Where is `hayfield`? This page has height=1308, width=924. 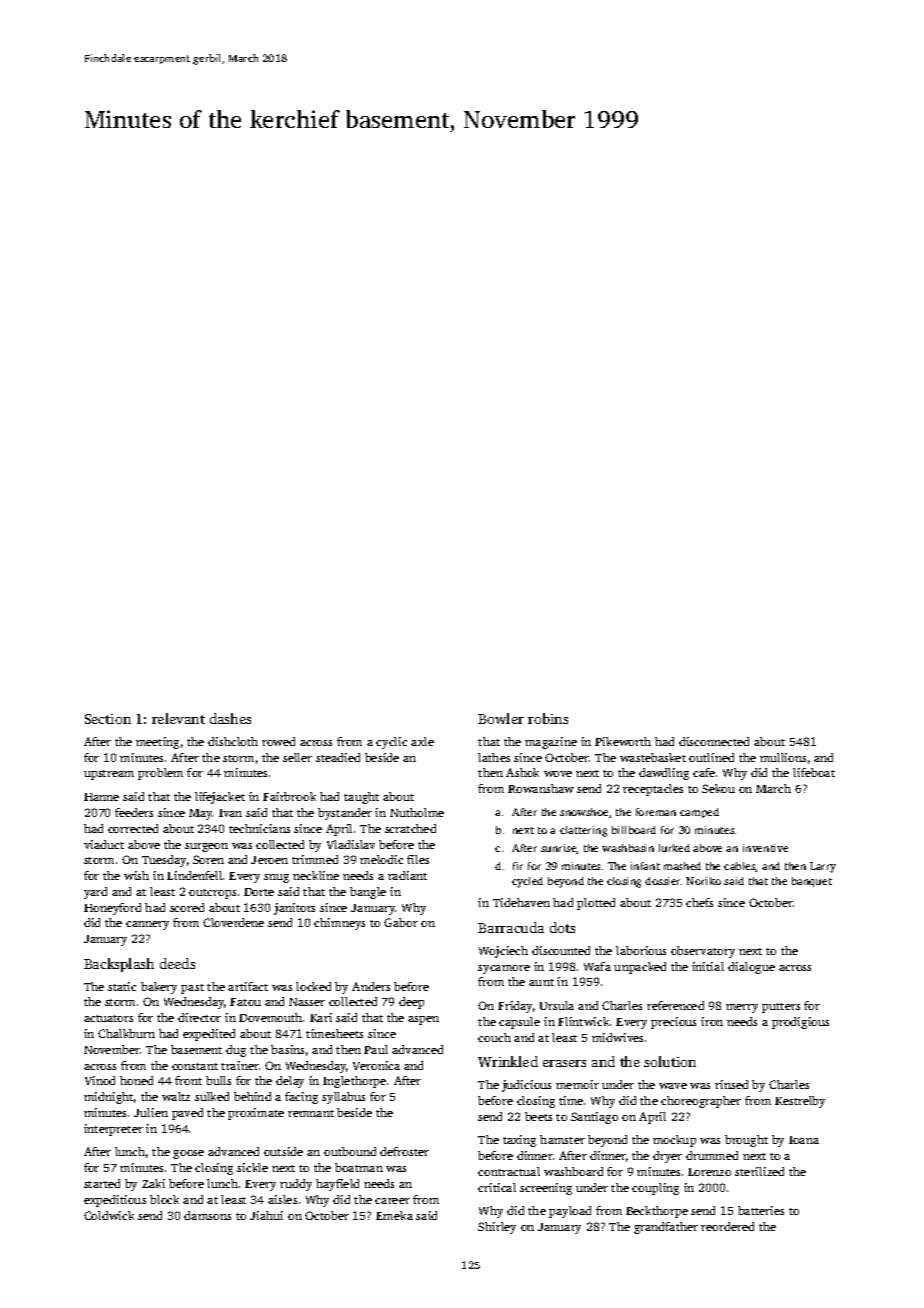
hayfield is located at coordinates (337, 1185).
